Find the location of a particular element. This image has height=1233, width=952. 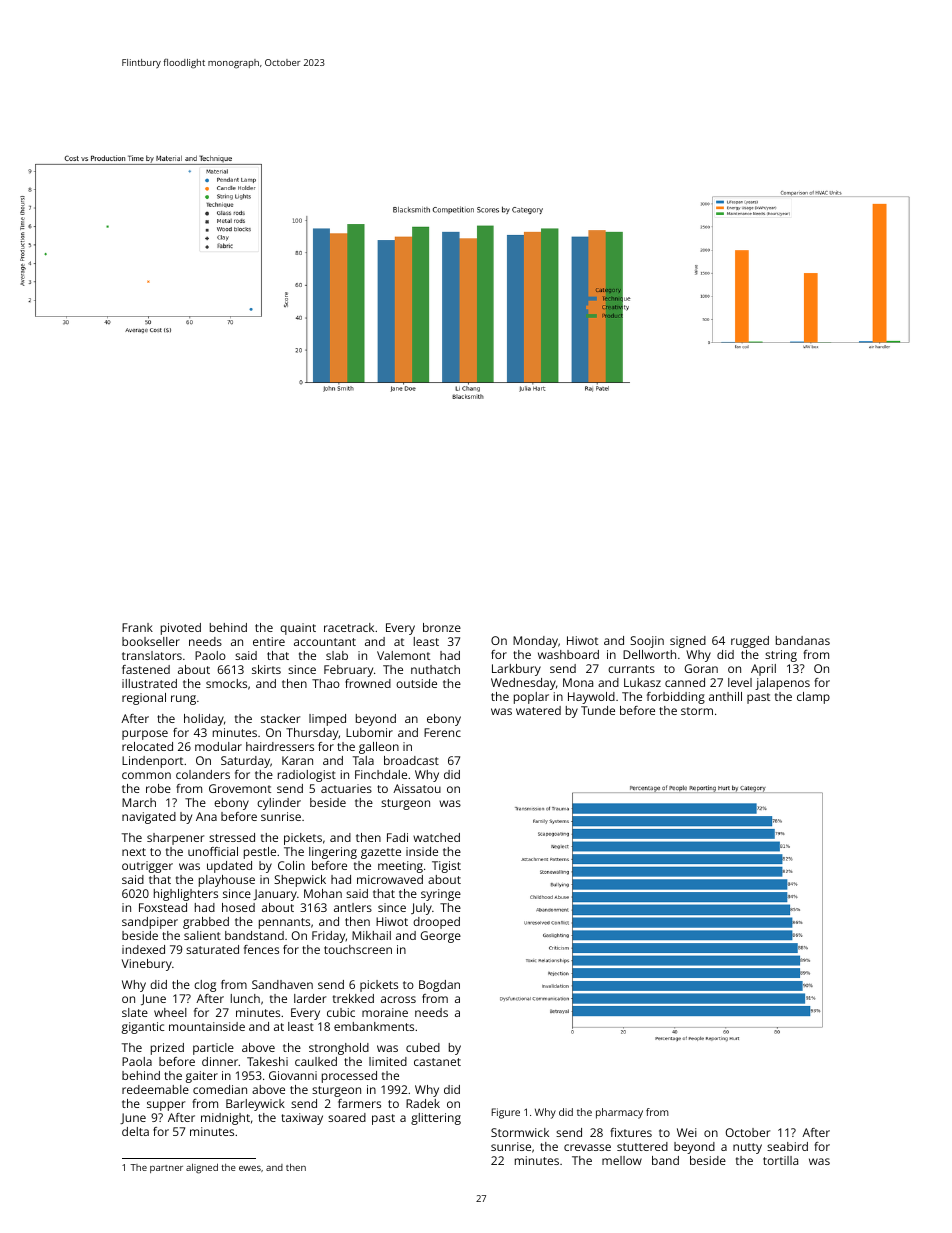

sandpiper is located at coordinates (150, 923).
